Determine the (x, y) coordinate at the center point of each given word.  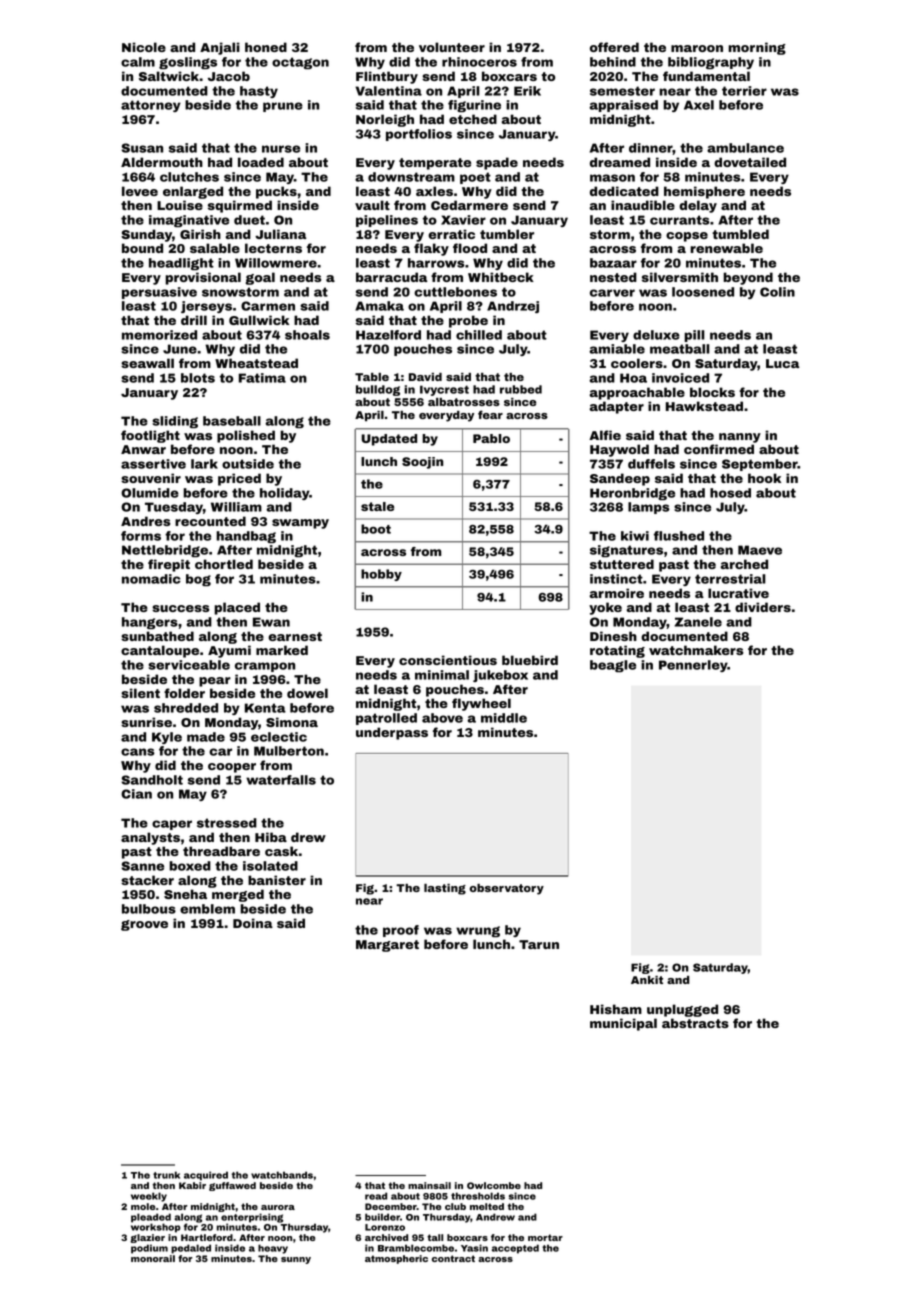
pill (694, 336)
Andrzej (513, 307)
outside (248, 464)
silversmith (680, 277)
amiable (617, 349)
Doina (253, 923)
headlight (181, 264)
